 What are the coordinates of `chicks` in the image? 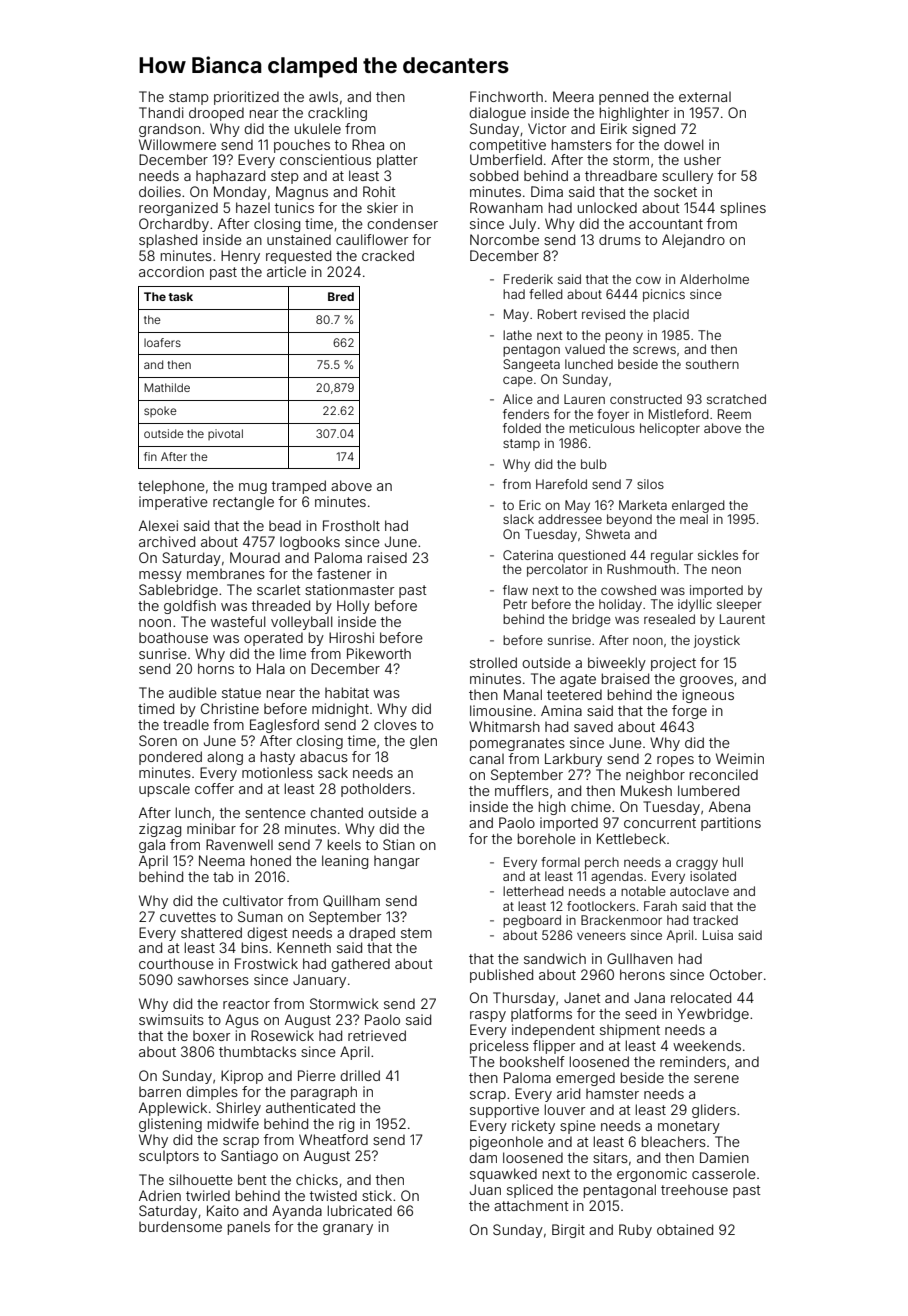 It's located at (317, 1179).
